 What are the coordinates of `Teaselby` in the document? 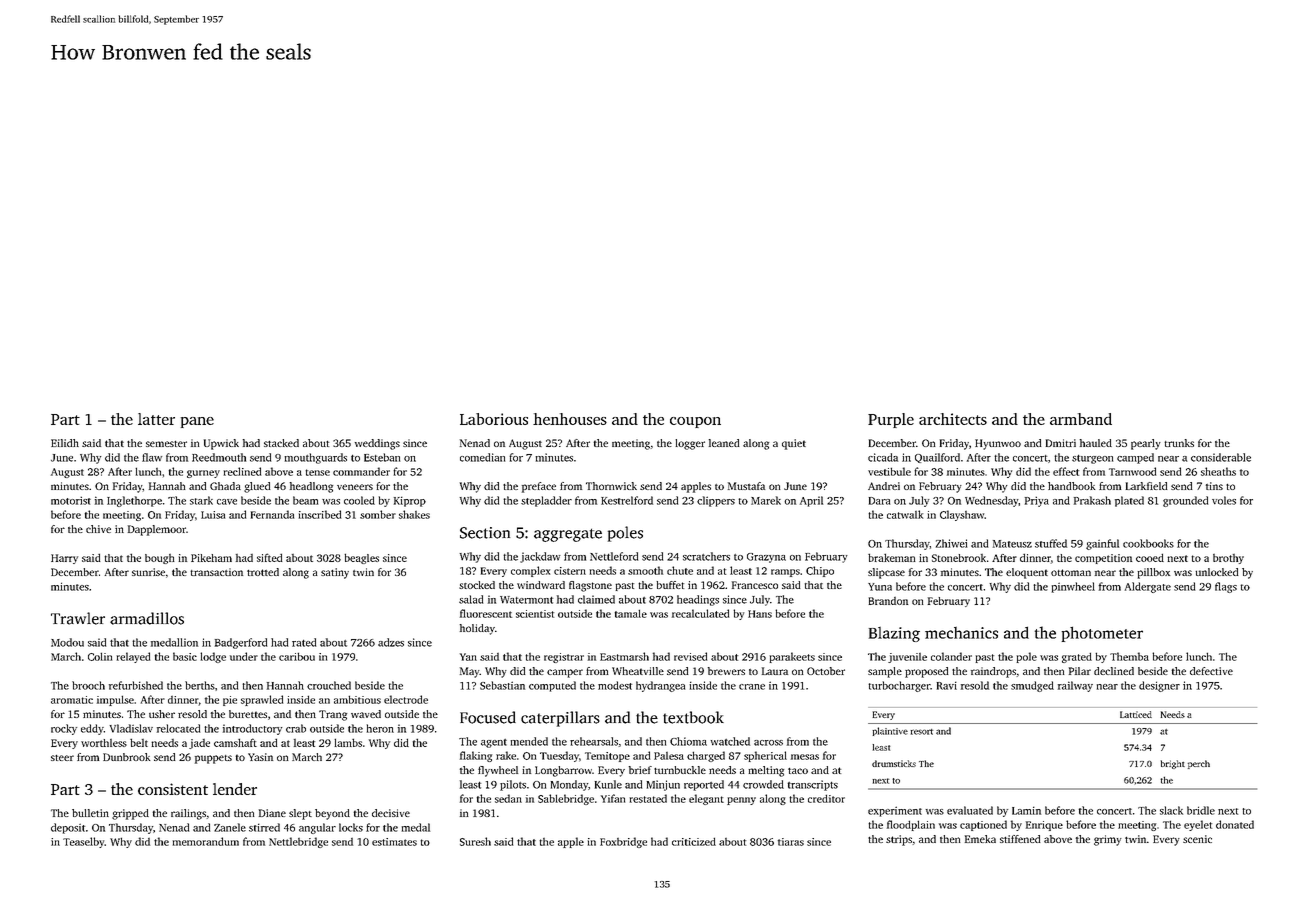 It's located at (84, 842).
